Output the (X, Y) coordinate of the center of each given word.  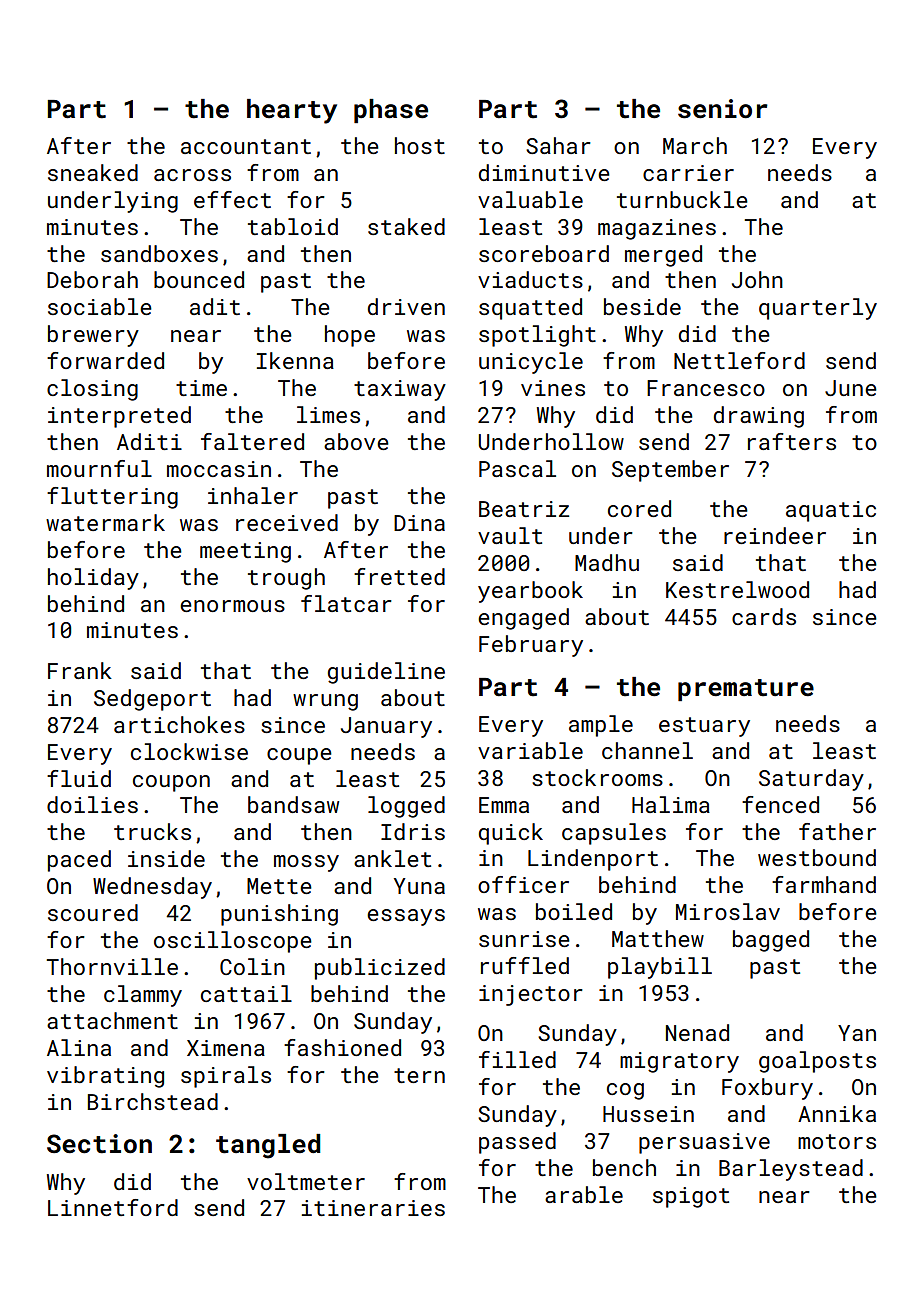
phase (391, 111)
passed (517, 1143)
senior (723, 109)
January (386, 727)
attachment (112, 1020)
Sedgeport (152, 700)
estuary (704, 727)
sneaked (93, 172)
